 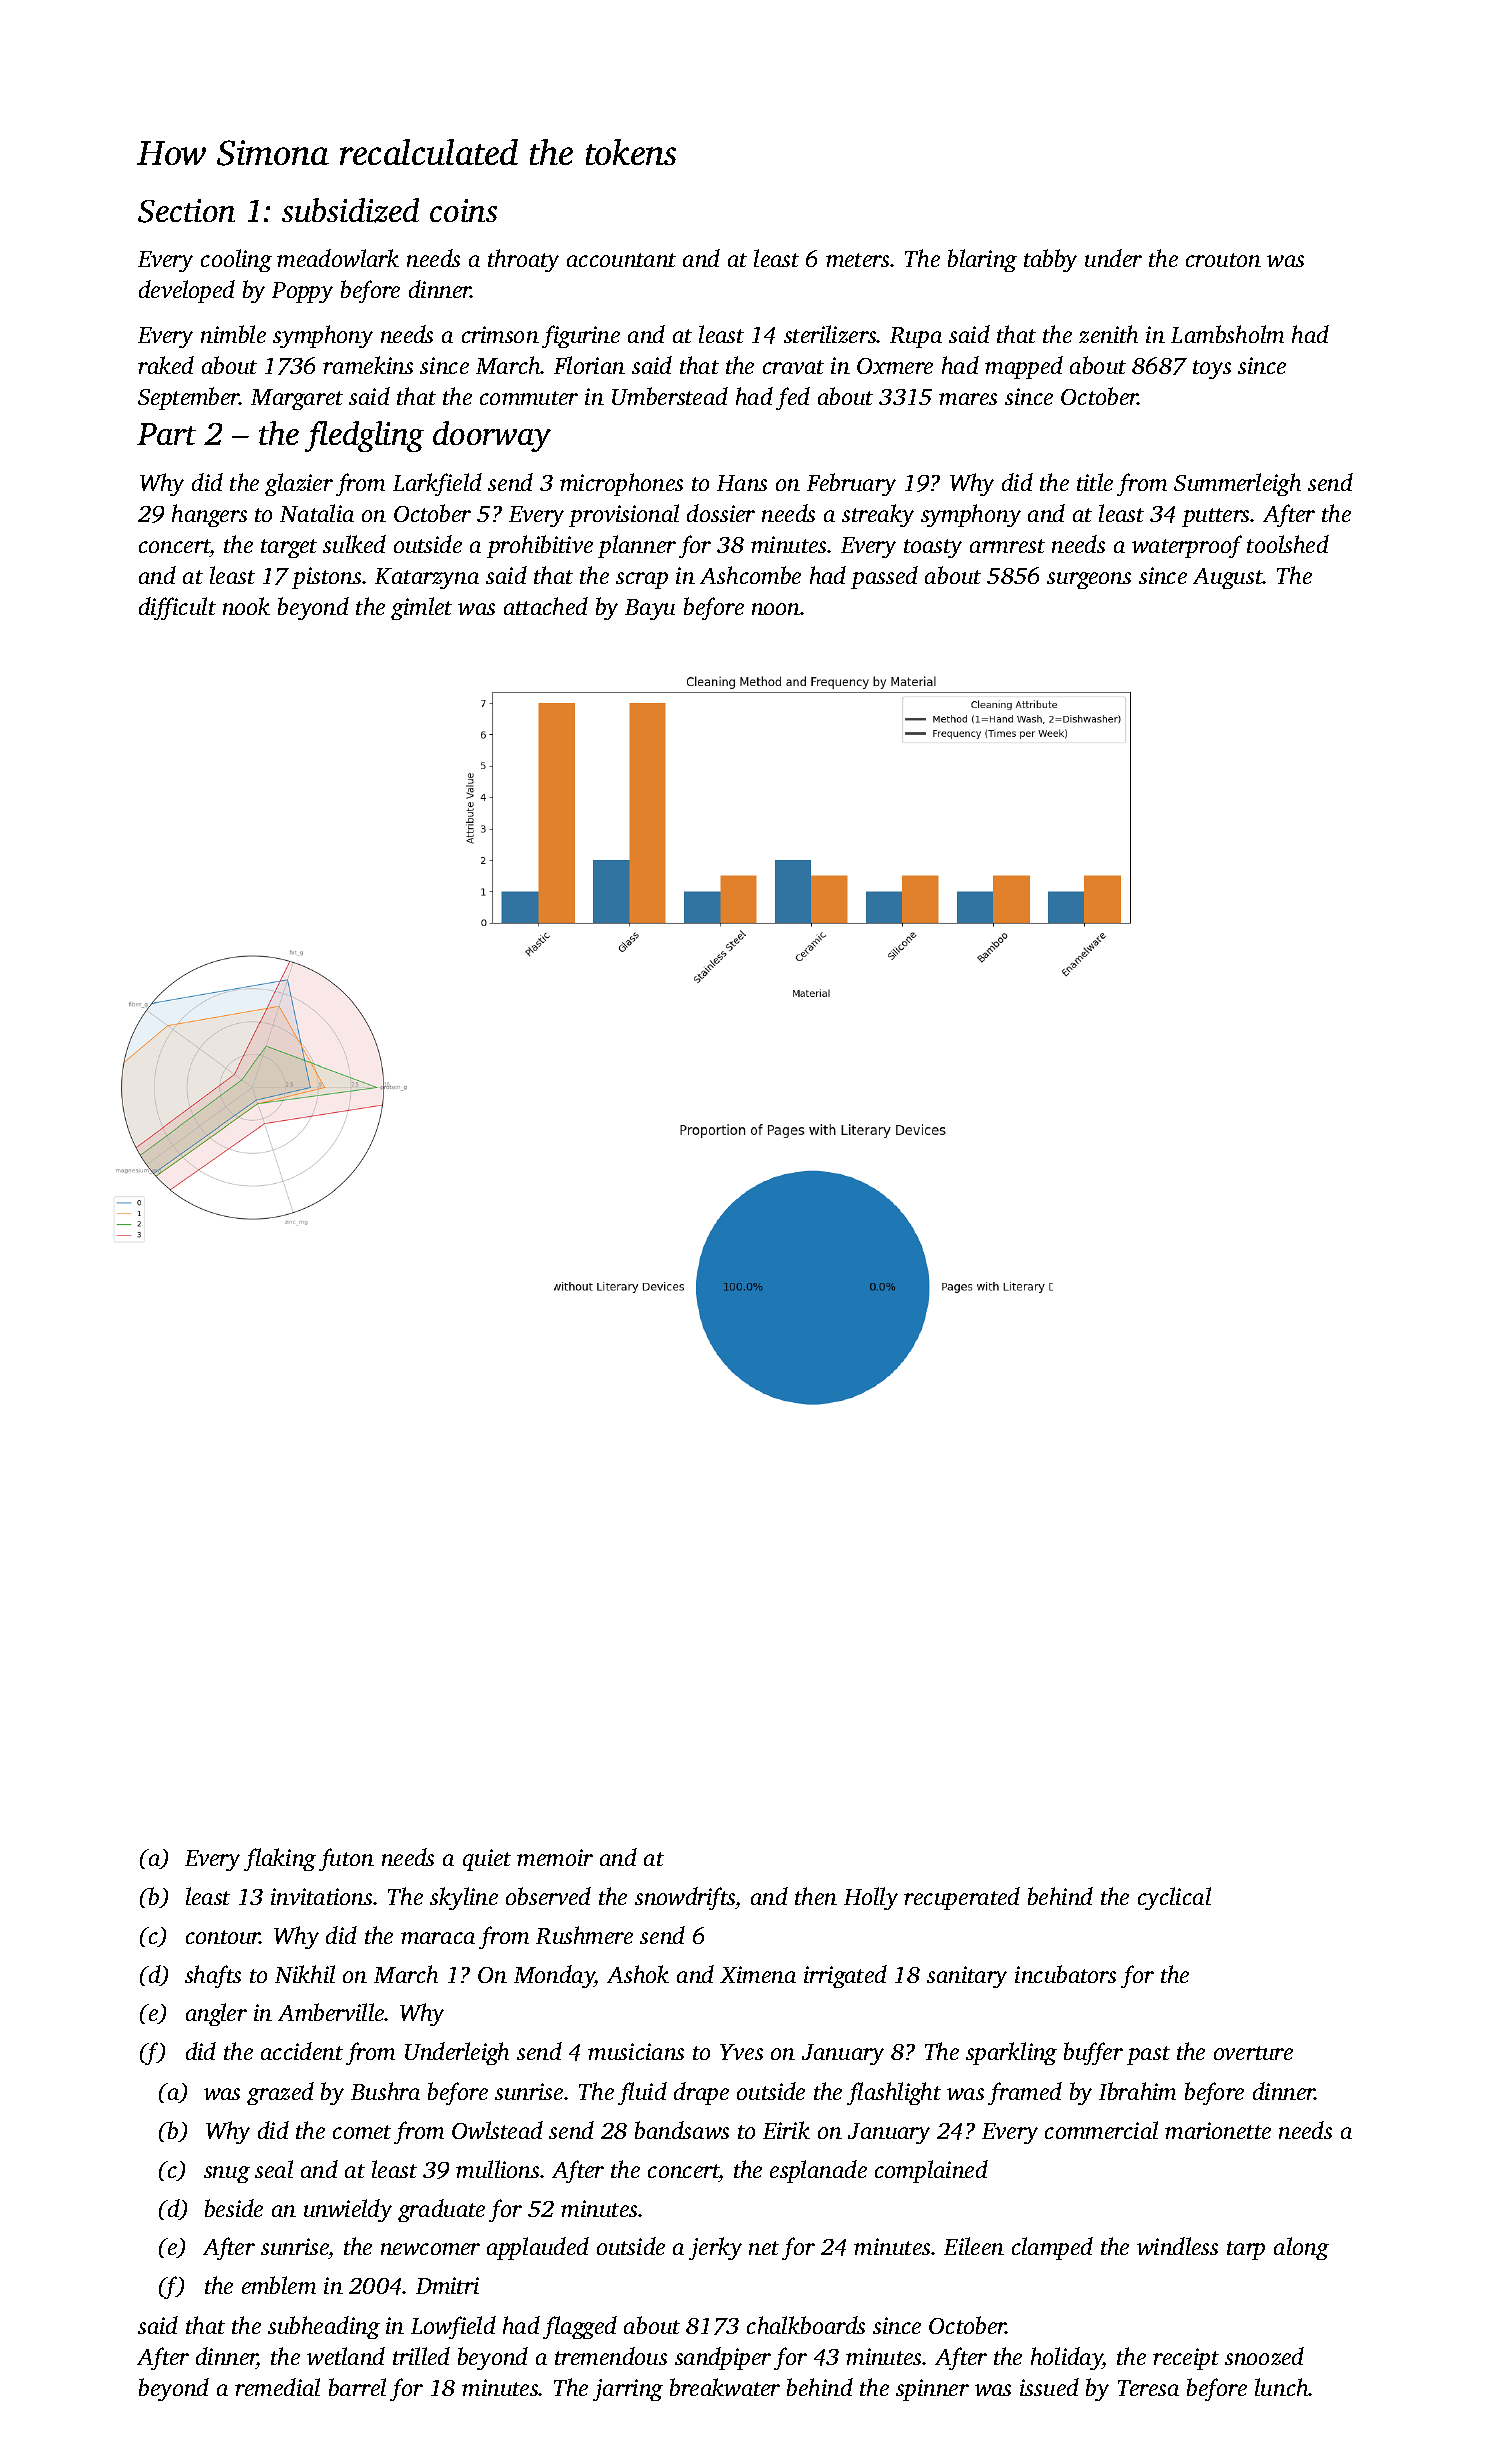 What do you see at coordinates (346, 1859) in the document?
I see `futon` at bounding box center [346, 1859].
